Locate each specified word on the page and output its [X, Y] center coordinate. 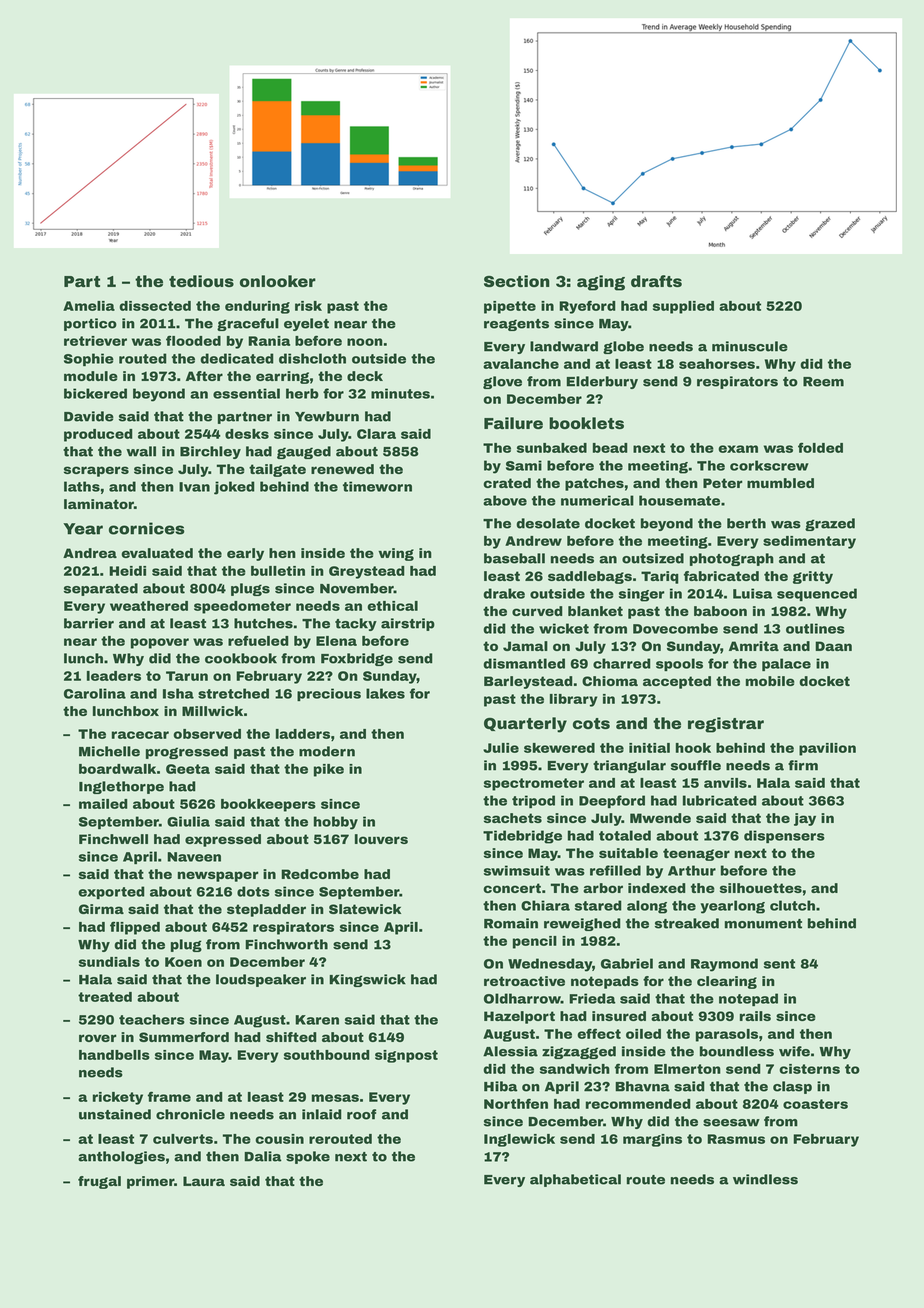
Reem [823, 382]
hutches [263, 623]
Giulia [188, 821]
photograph [732, 559]
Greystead [367, 572]
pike [329, 770]
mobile [770, 681]
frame [169, 1096]
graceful [248, 324]
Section [517, 281]
